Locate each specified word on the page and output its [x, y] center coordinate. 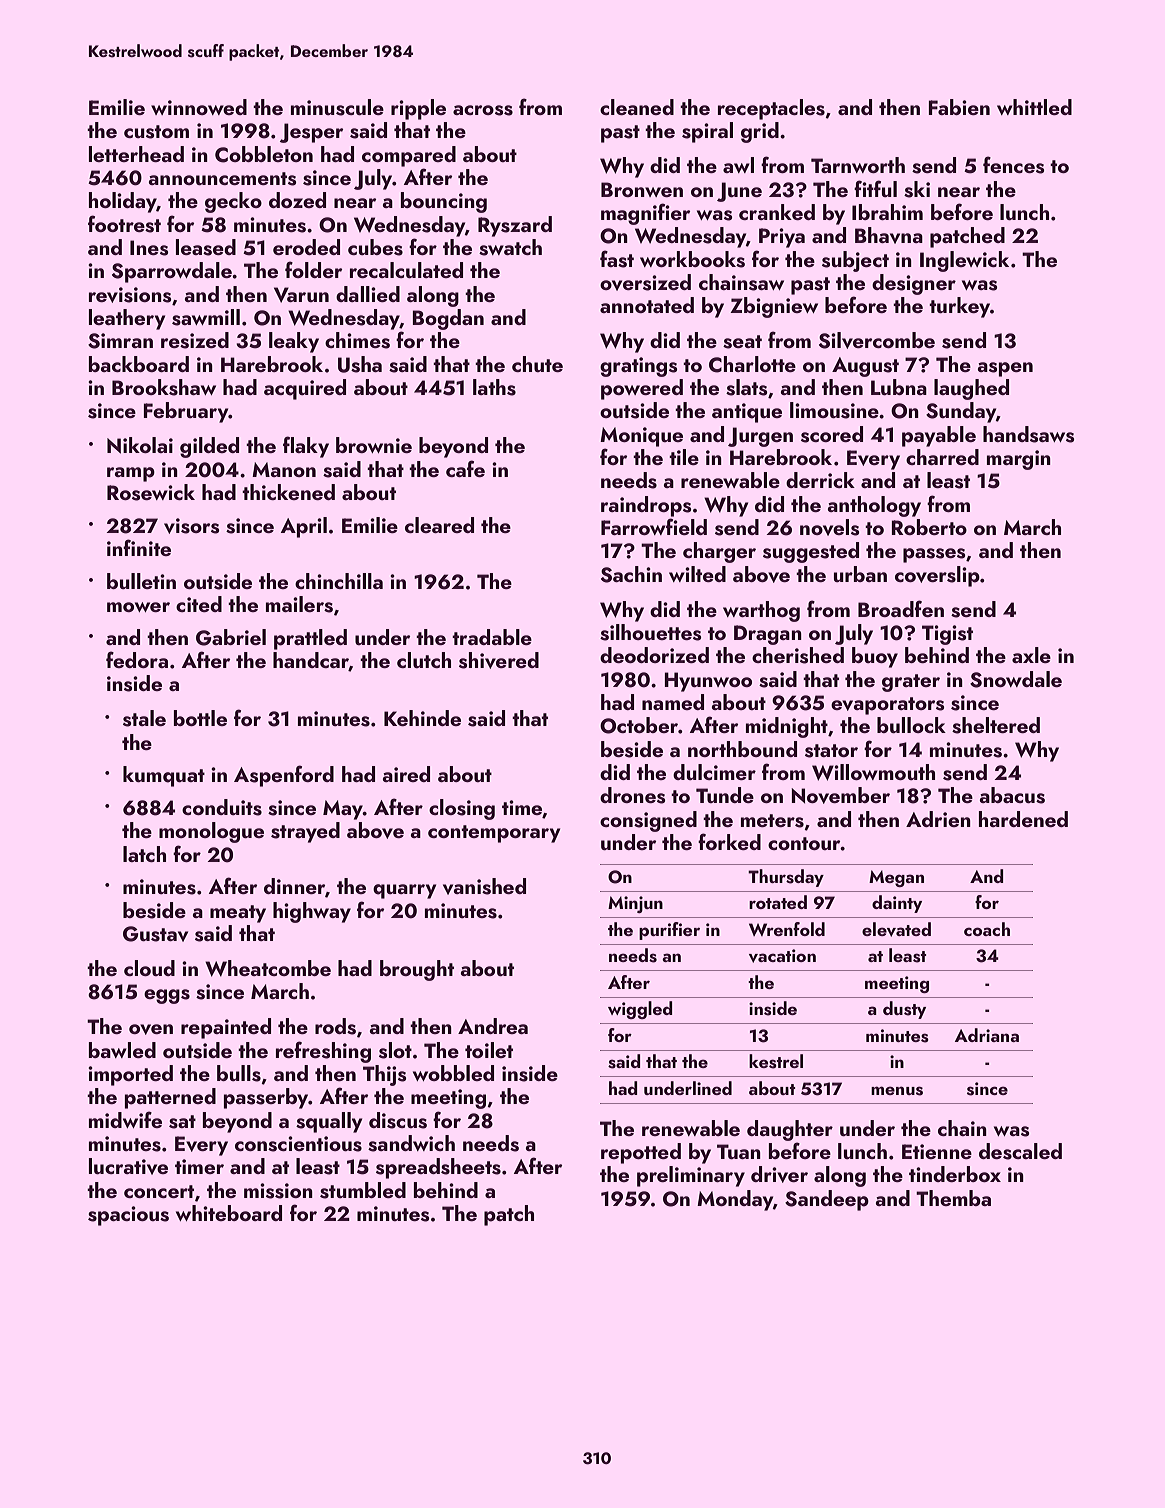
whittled [1034, 107]
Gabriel [231, 637]
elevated [896, 929]
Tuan [739, 1151]
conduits [222, 807]
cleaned [637, 107]
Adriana [987, 1035]
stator [831, 751]
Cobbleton [264, 154]
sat [182, 1122]
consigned [648, 821]
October [639, 725]
